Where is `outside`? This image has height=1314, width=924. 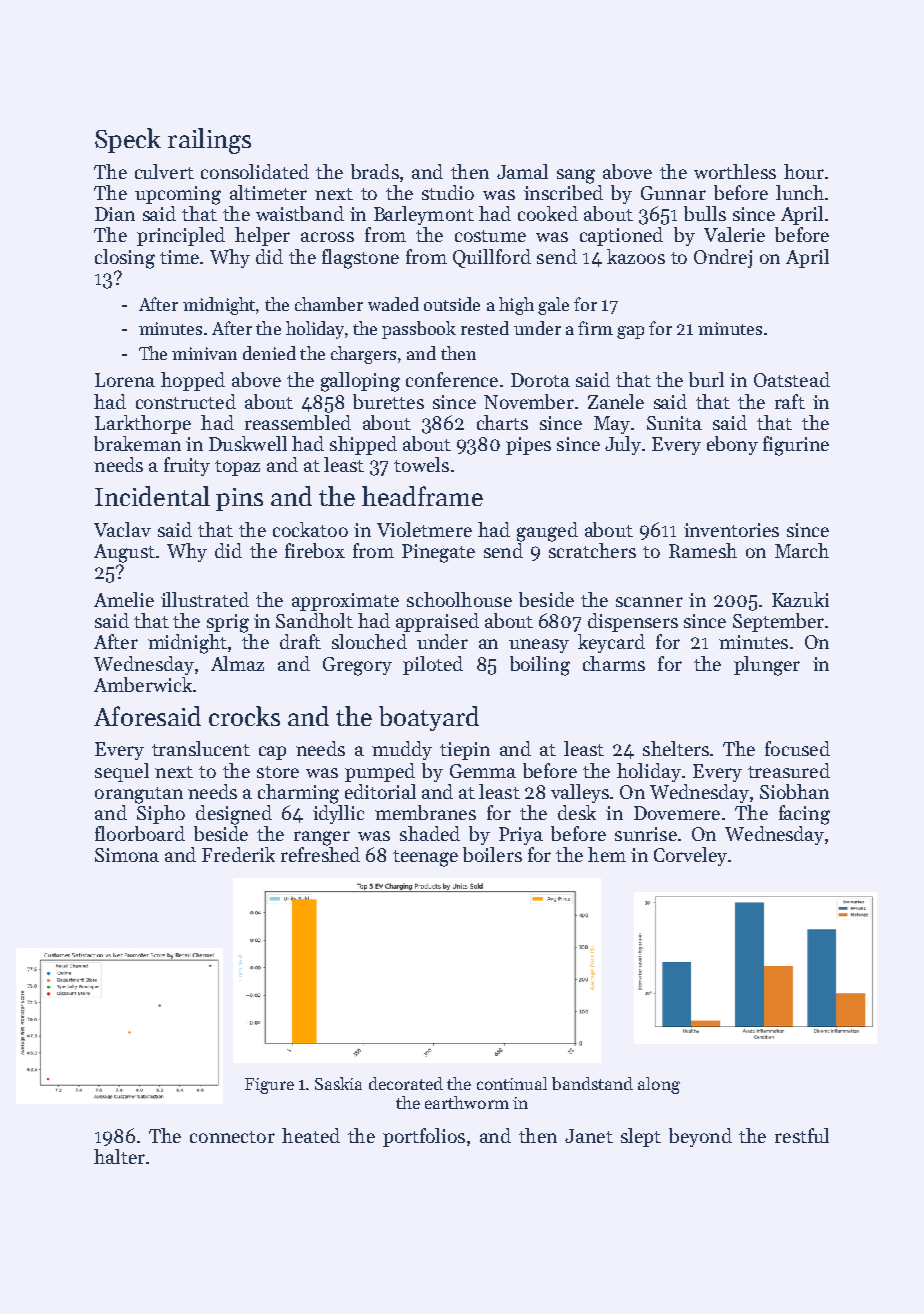 outside is located at coordinates (452, 304).
